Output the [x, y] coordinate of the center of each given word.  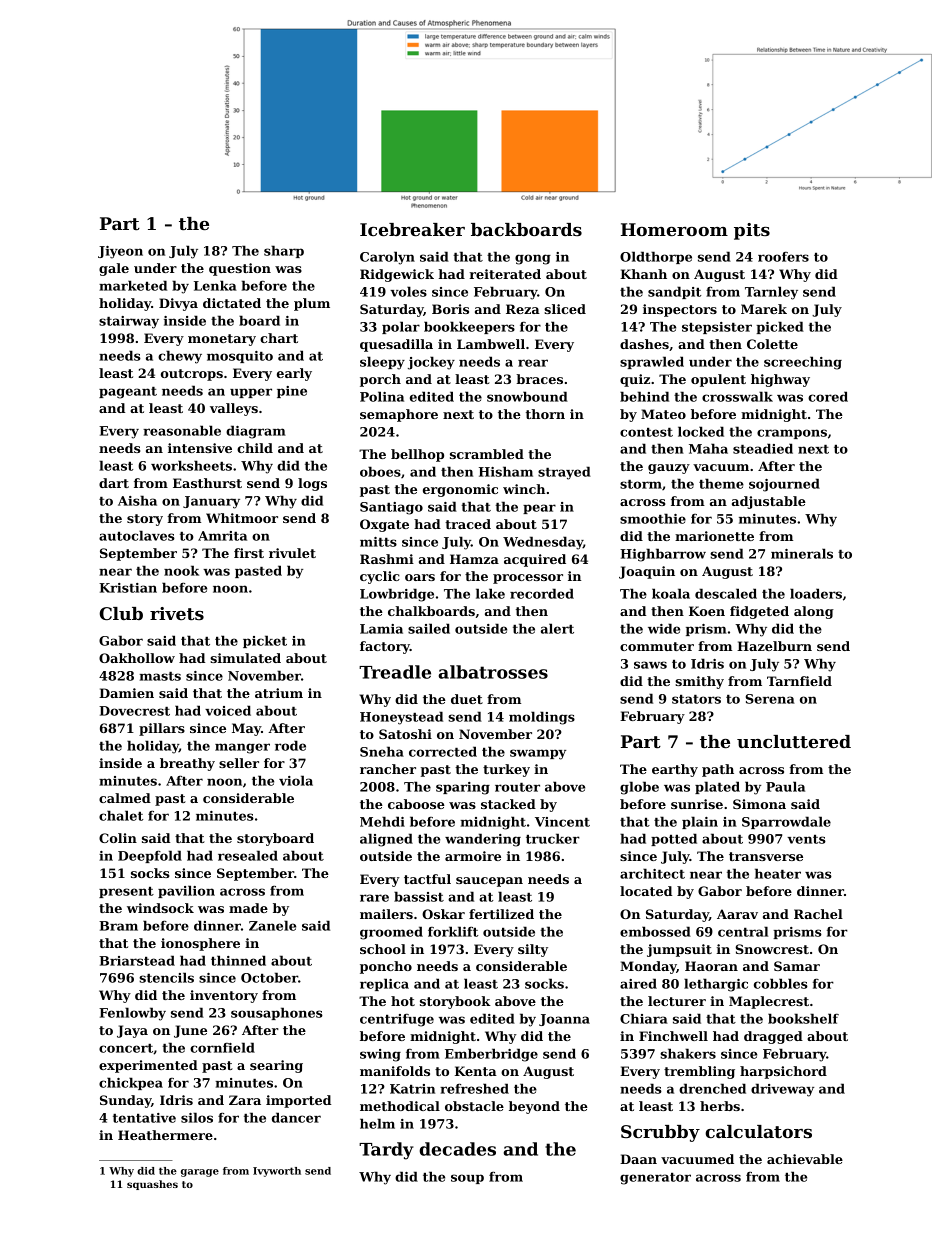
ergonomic [460, 490]
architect [652, 873]
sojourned [784, 485]
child [255, 448]
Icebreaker [412, 229]
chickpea [131, 1083]
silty [533, 950]
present [126, 892]
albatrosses [493, 672]
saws [650, 665]
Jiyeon [120, 252]
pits [752, 231]
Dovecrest [134, 711]
